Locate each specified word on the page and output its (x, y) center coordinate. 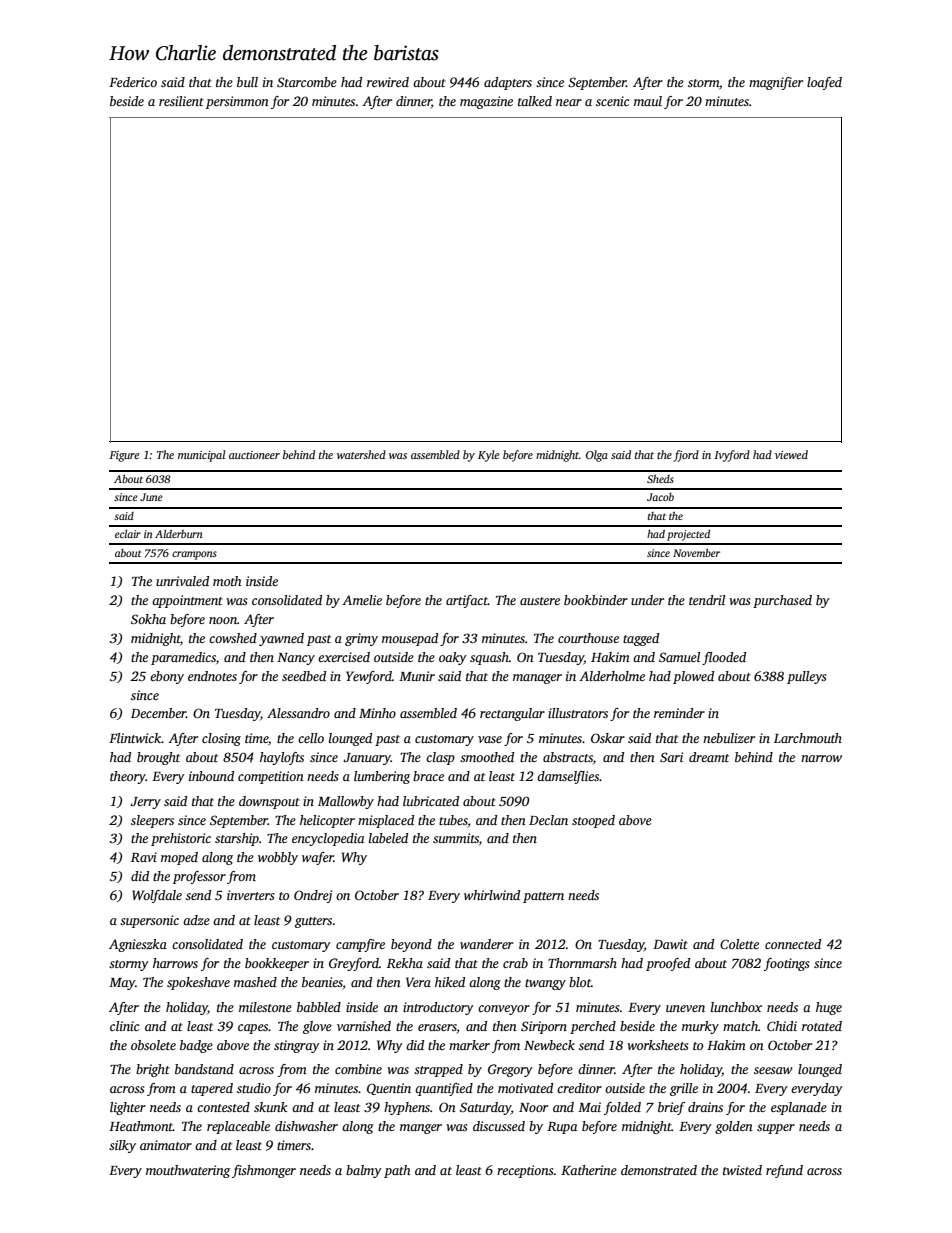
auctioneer (254, 455)
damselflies (568, 777)
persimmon (237, 102)
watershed (361, 454)
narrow (821, 758)
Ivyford (732, 456)
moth (227, 581)
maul (648, 101)
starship (237, 839)
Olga (597, 456)
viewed (791, 454)
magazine (486, 102)
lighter (128, 1108)
